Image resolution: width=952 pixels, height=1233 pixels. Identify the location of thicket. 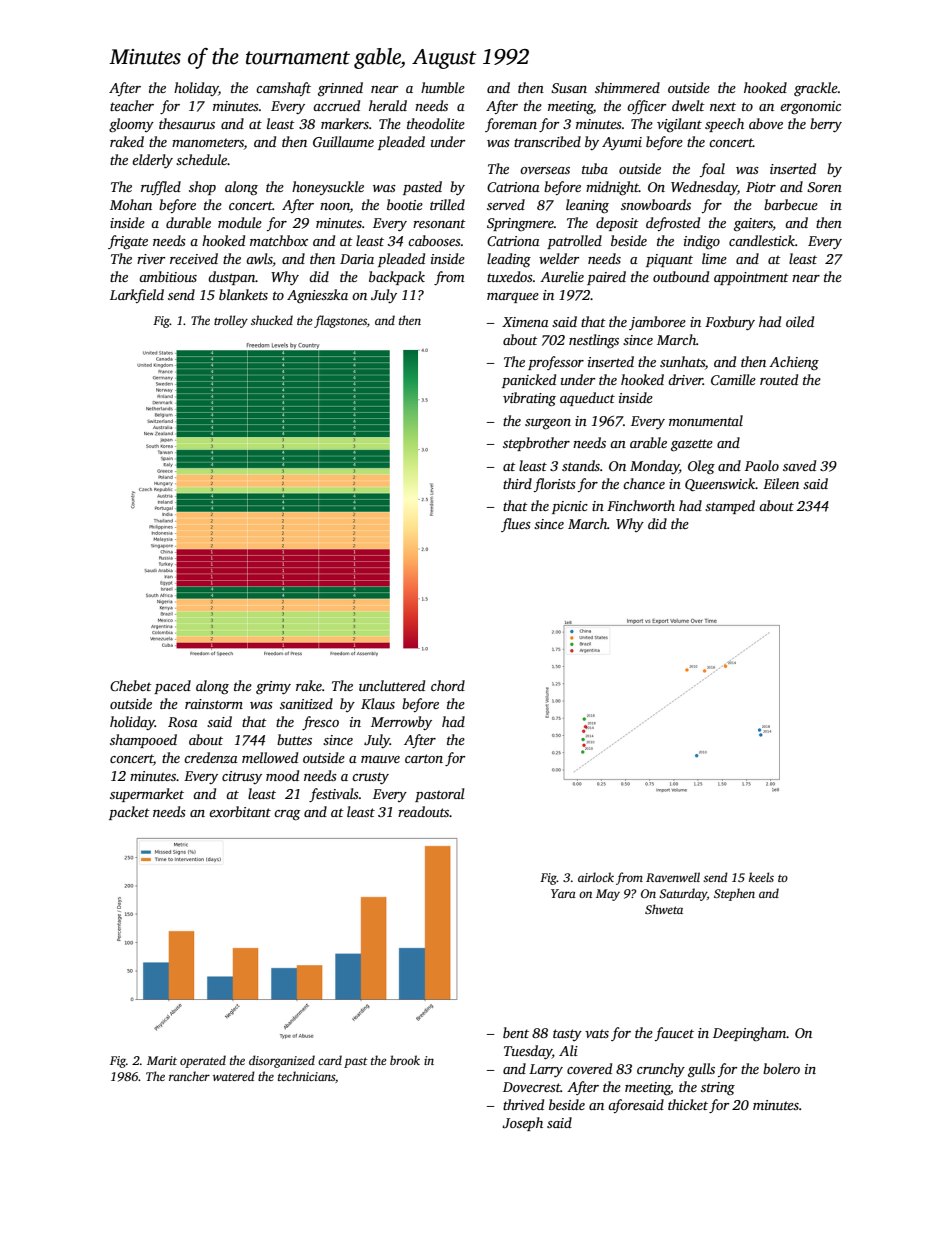
(688, 1104).
